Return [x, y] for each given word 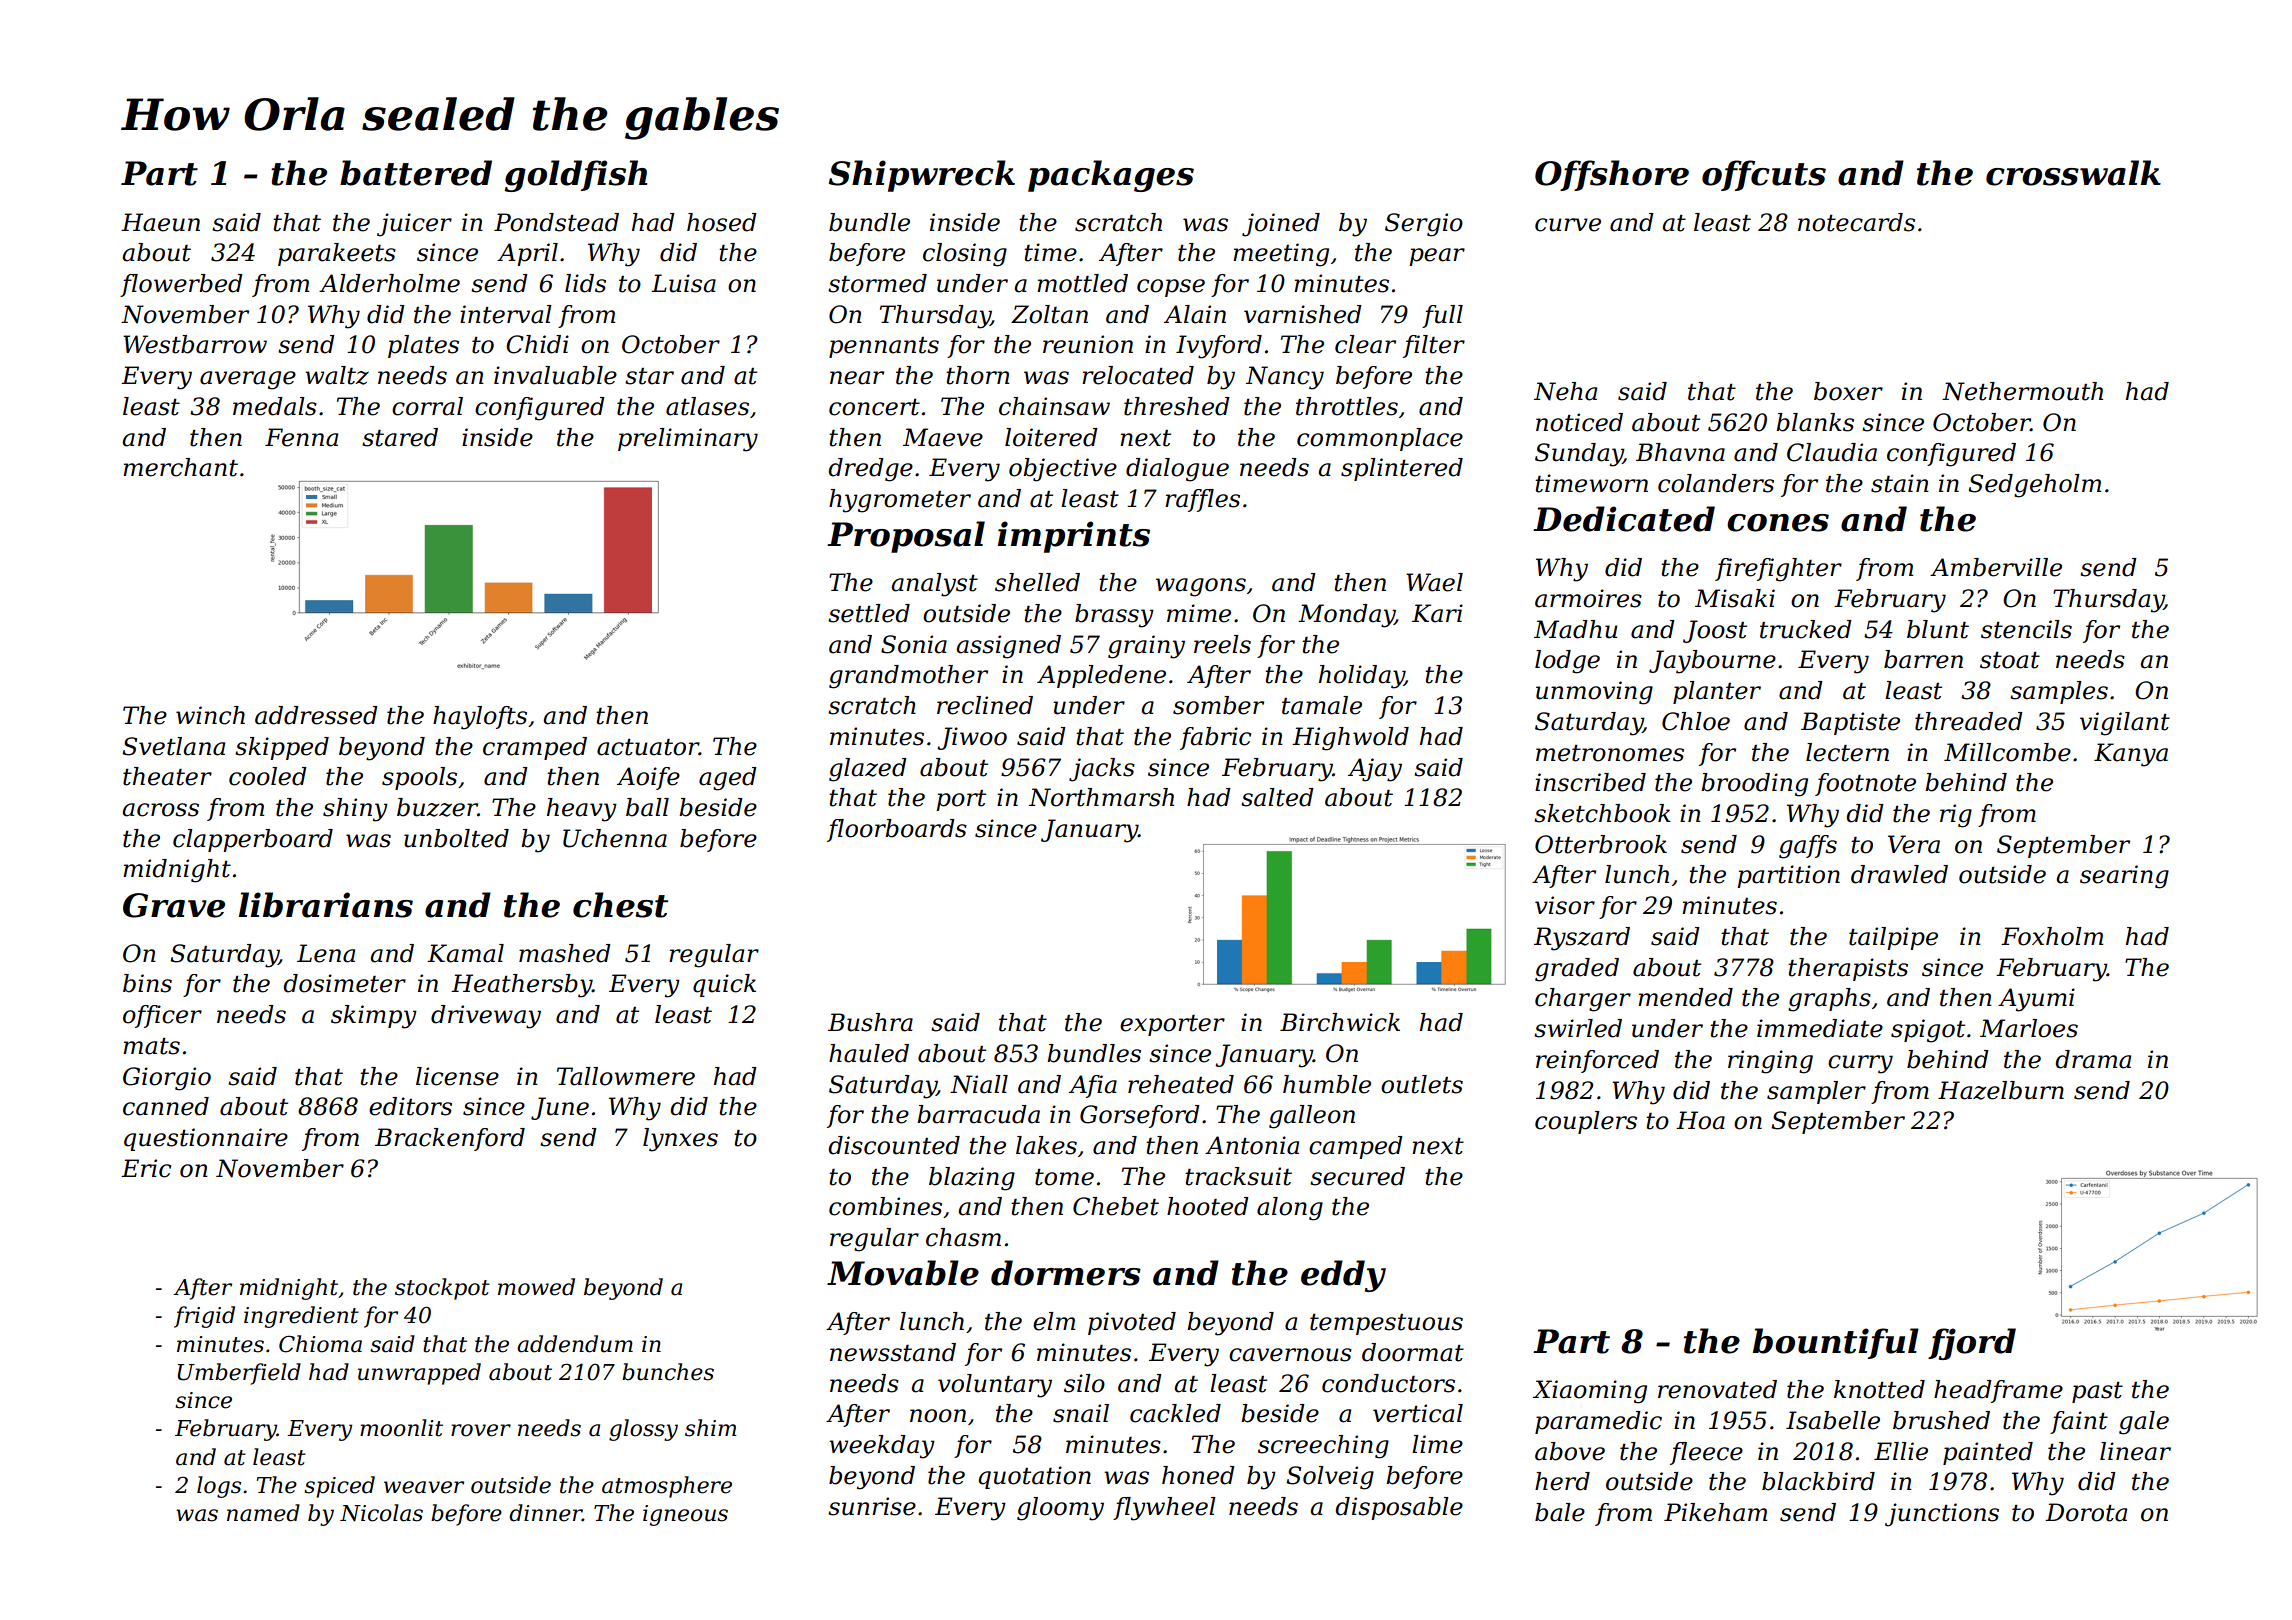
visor [1565, 905]
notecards [1856, 222]
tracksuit [1238, 1176]
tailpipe [1893, 938]
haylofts [480, 718]
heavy [582, 810]
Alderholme [389, 283]
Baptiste [1850, 723]
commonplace [1380, 439]
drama [2093, 1059]
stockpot [442, 1289]
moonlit [401, 1428]
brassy [1114, 616]
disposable [1399, 1508]
